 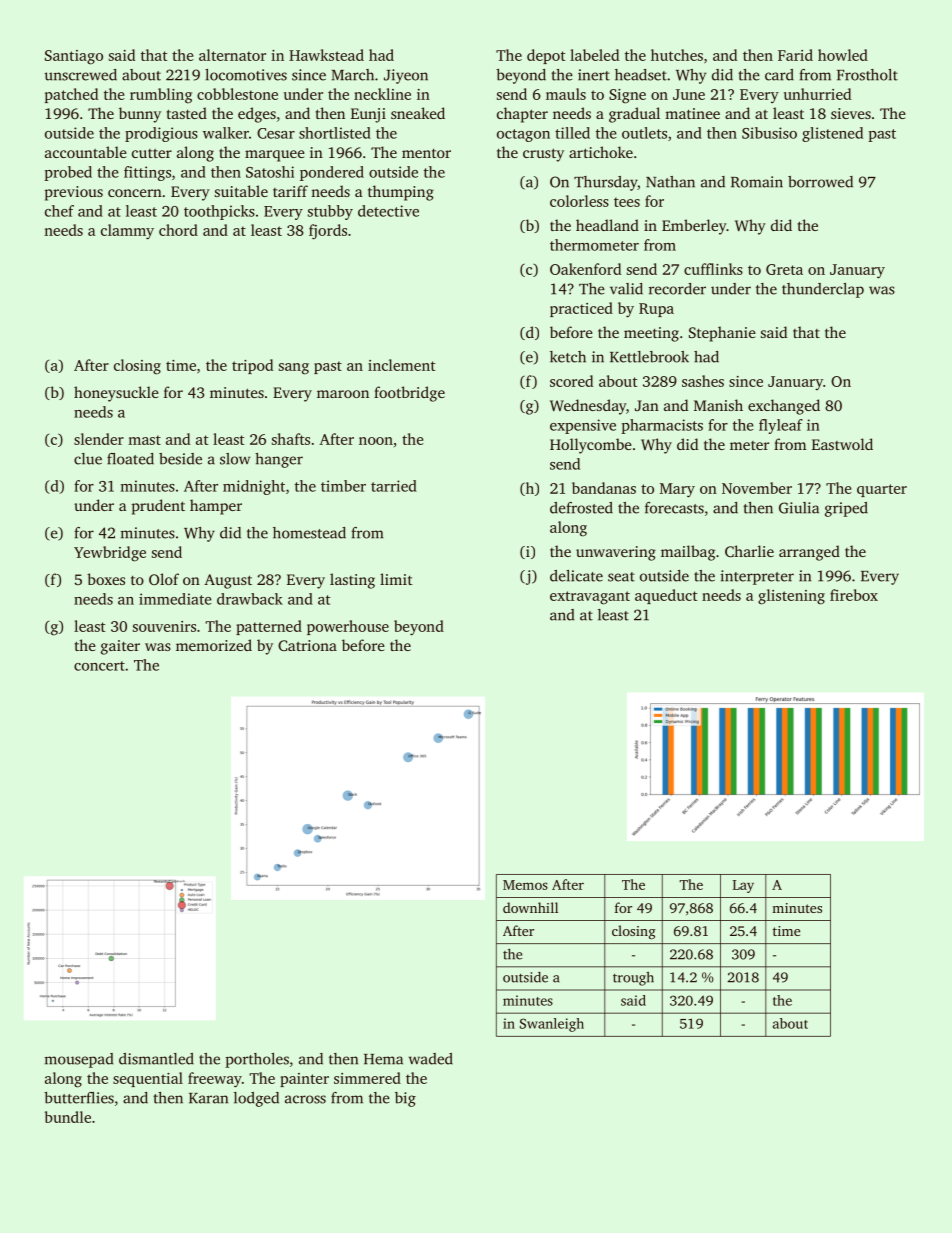 I want to click on practiced, so click(x=581, y=309).
